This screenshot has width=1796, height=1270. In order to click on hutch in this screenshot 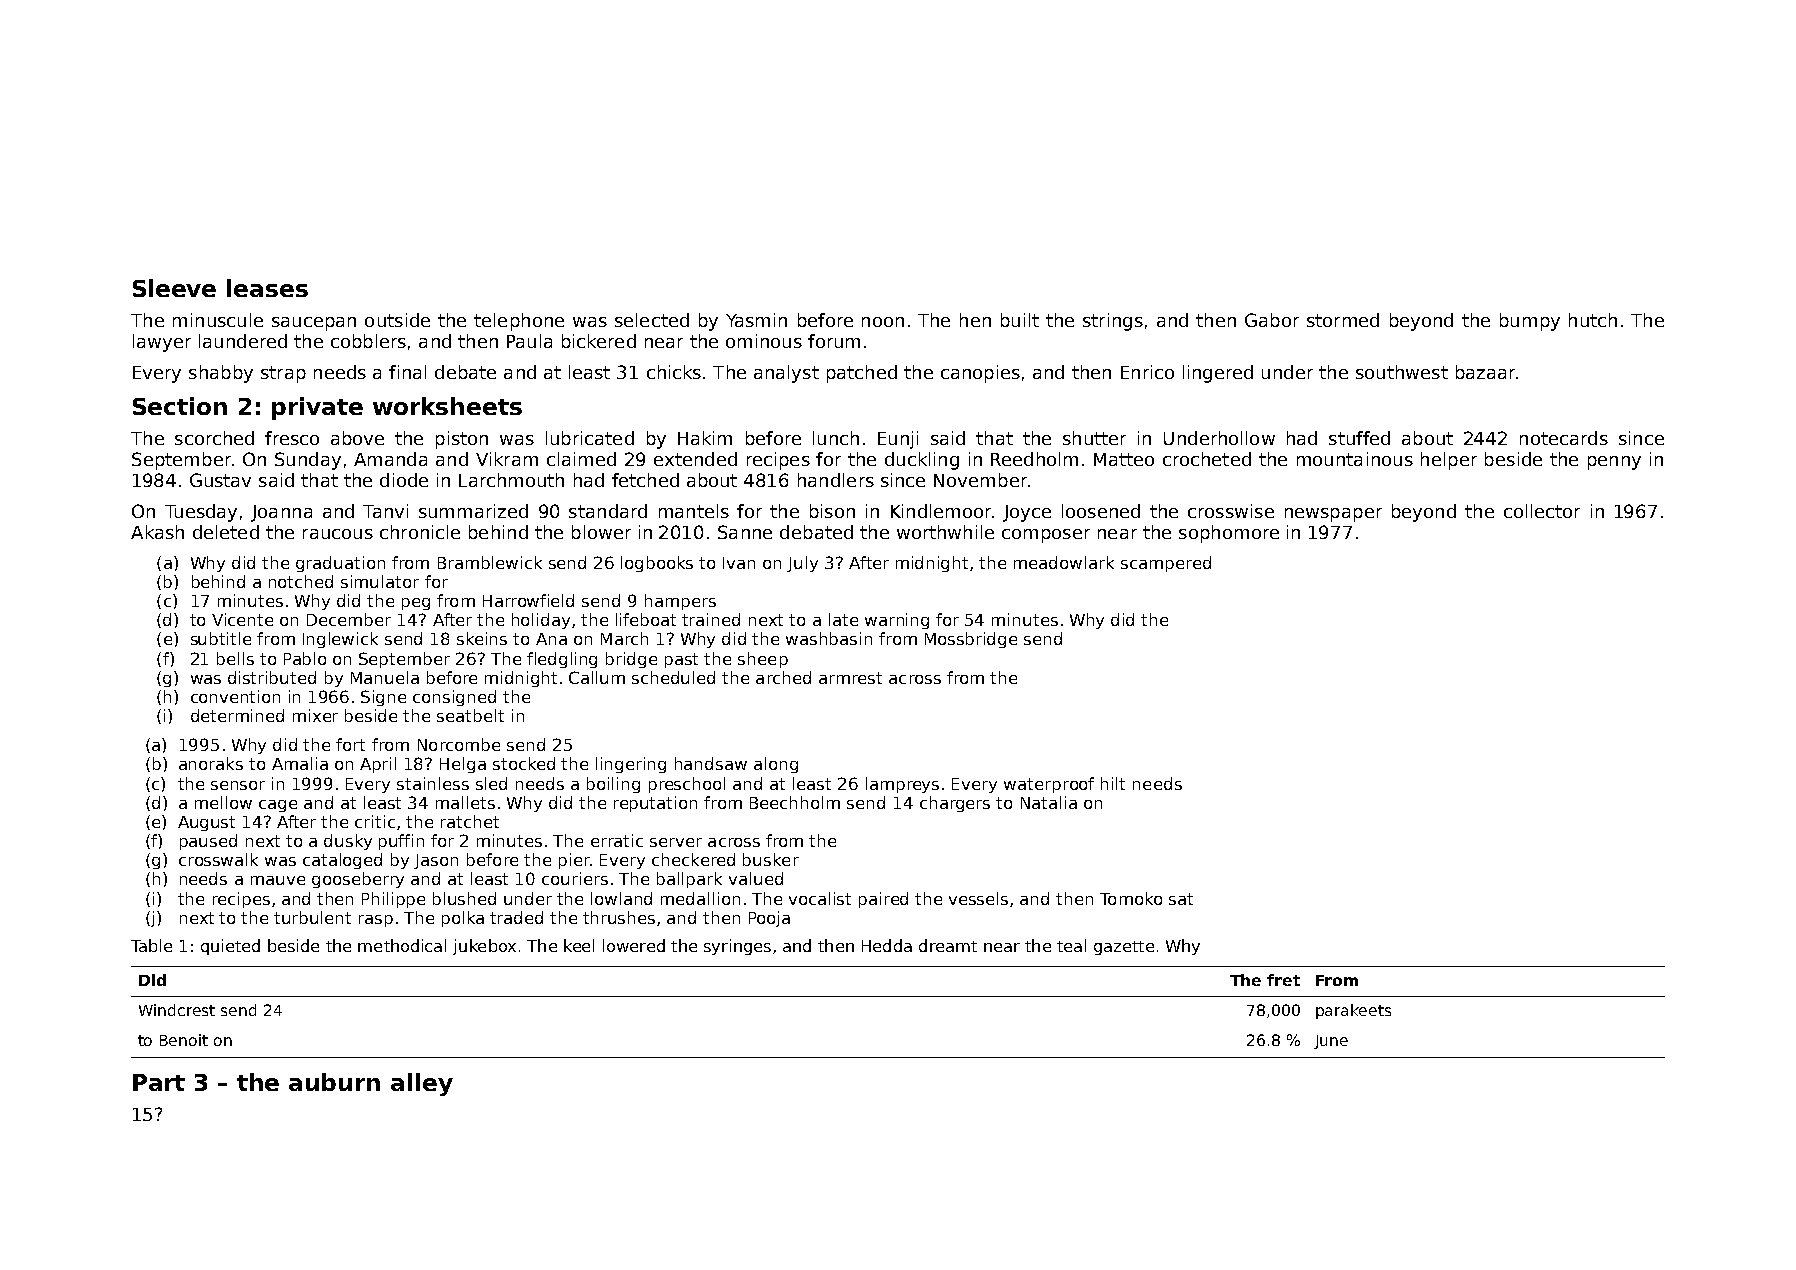, I will do `click(1593, 320)`.
